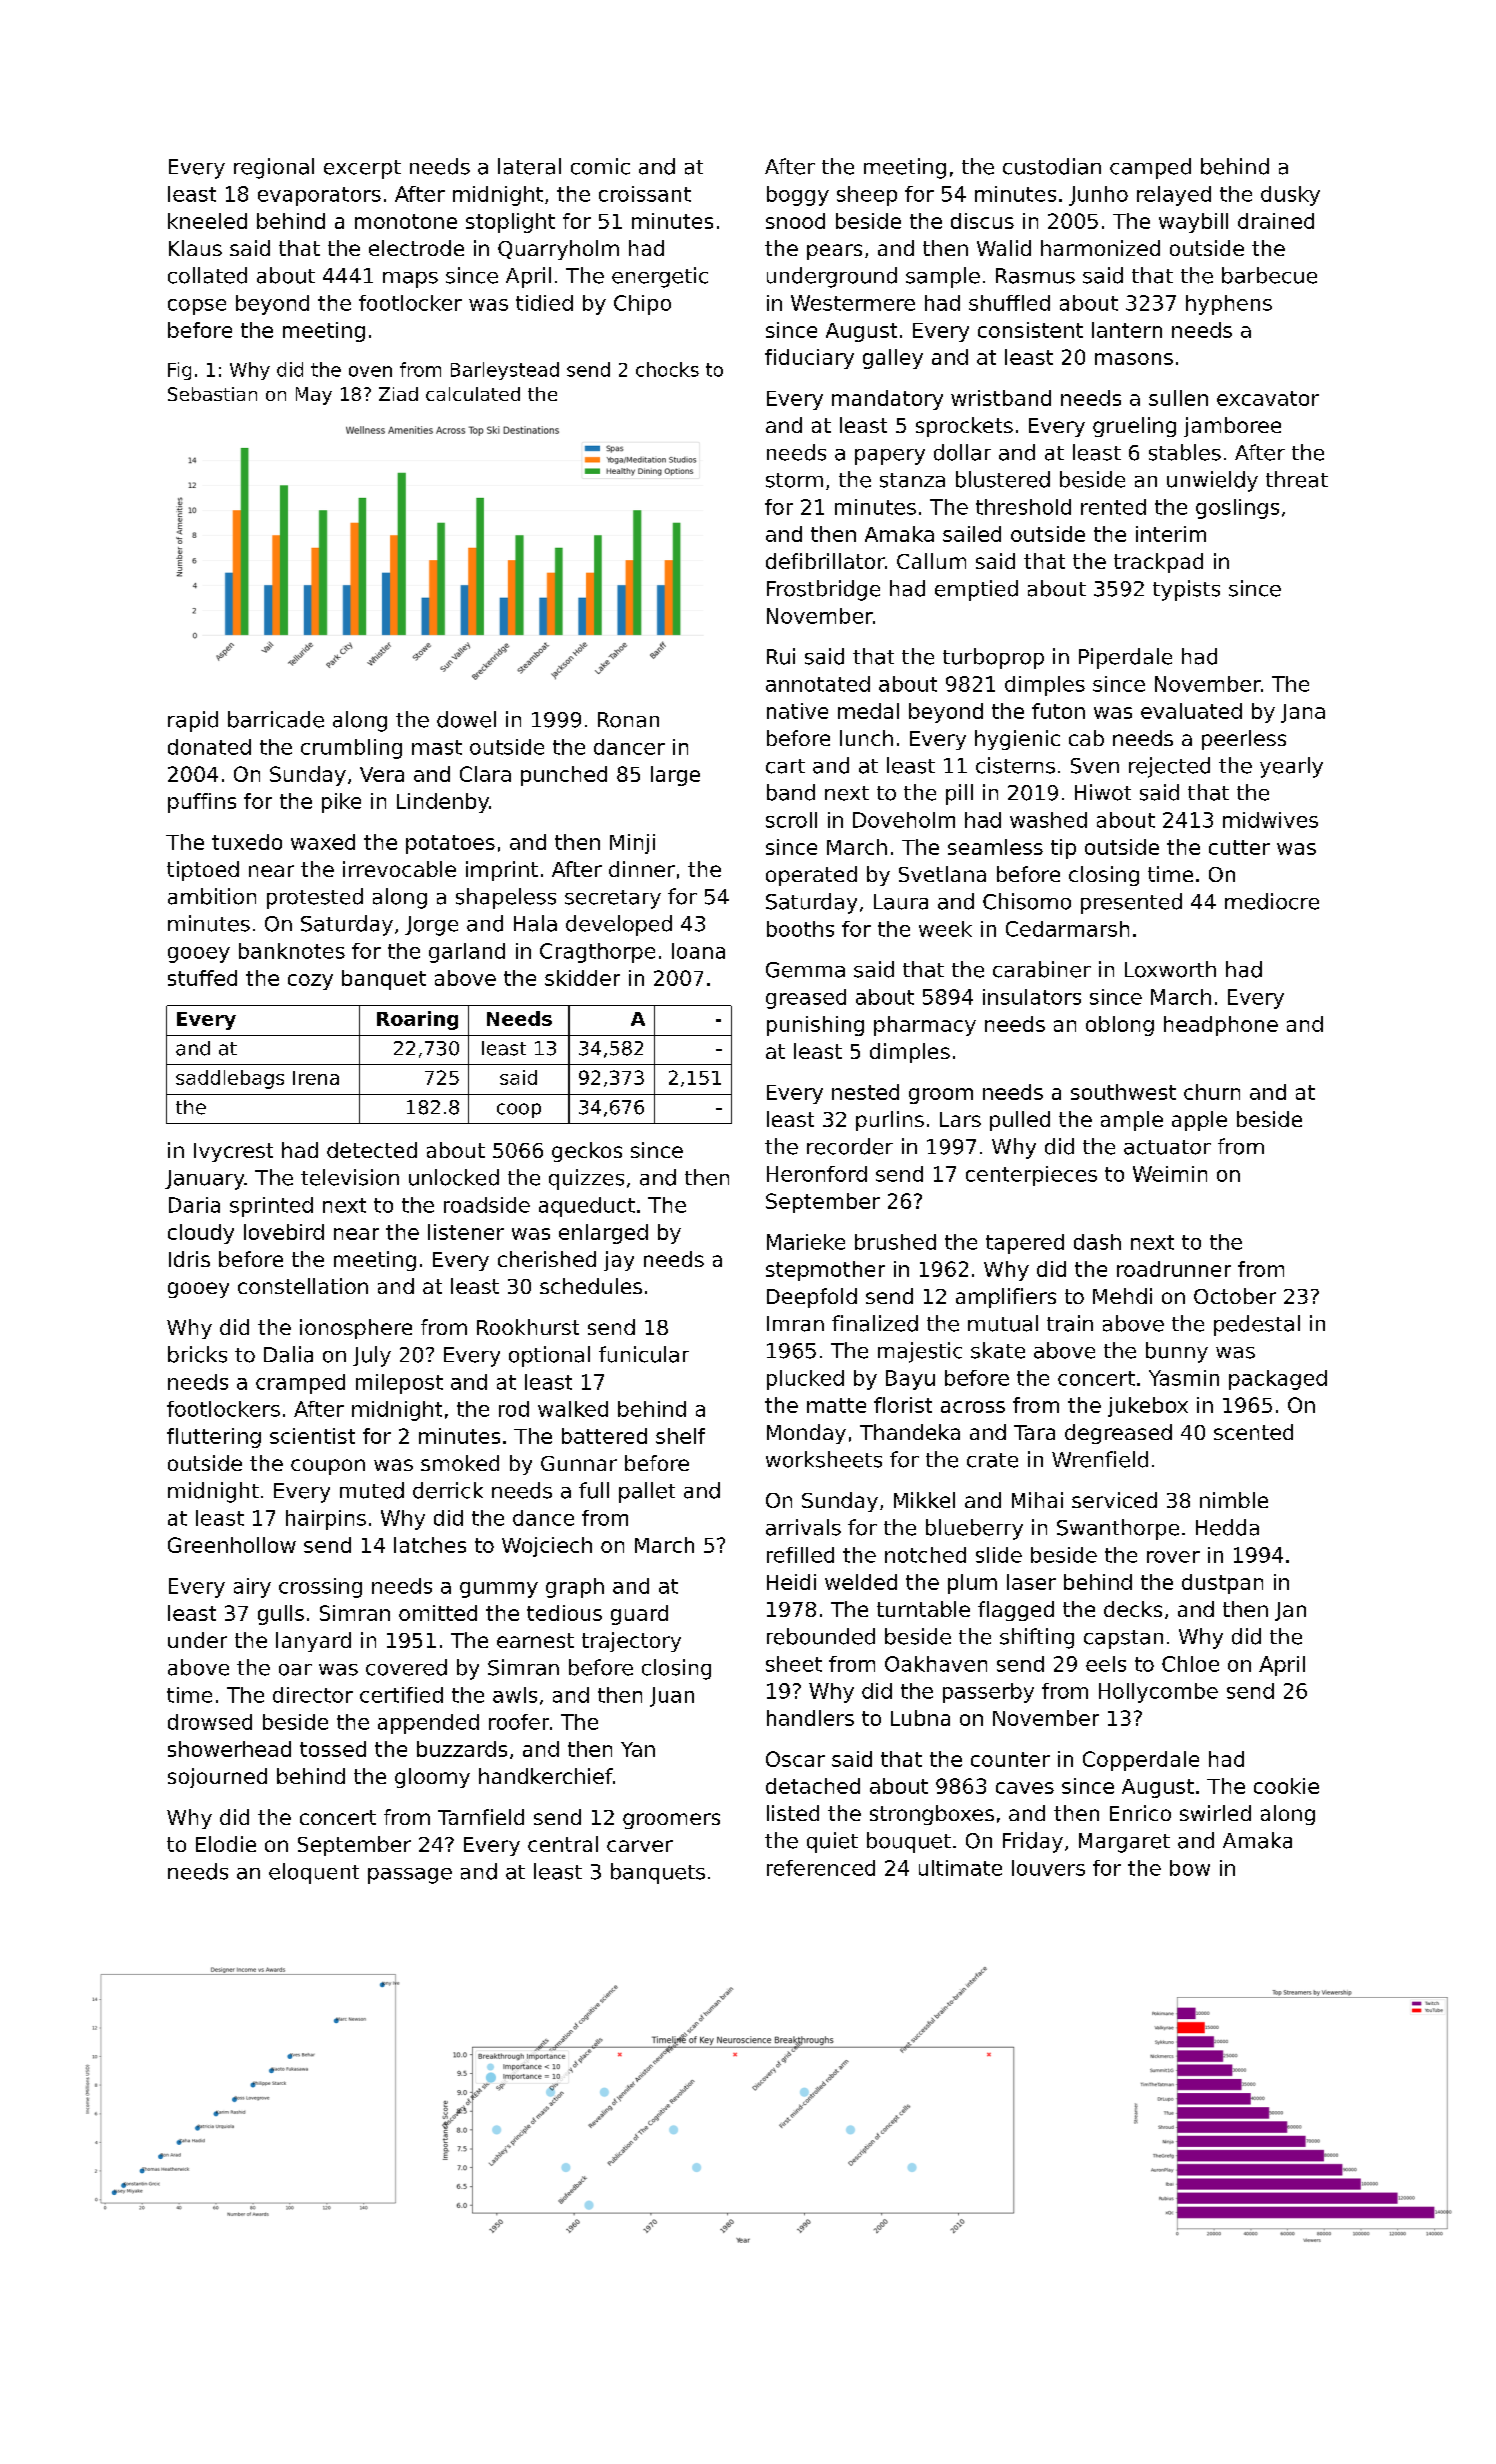 This screenshot has height=2464, width=1496. I want to click on milepost, so click(399, 1384).
